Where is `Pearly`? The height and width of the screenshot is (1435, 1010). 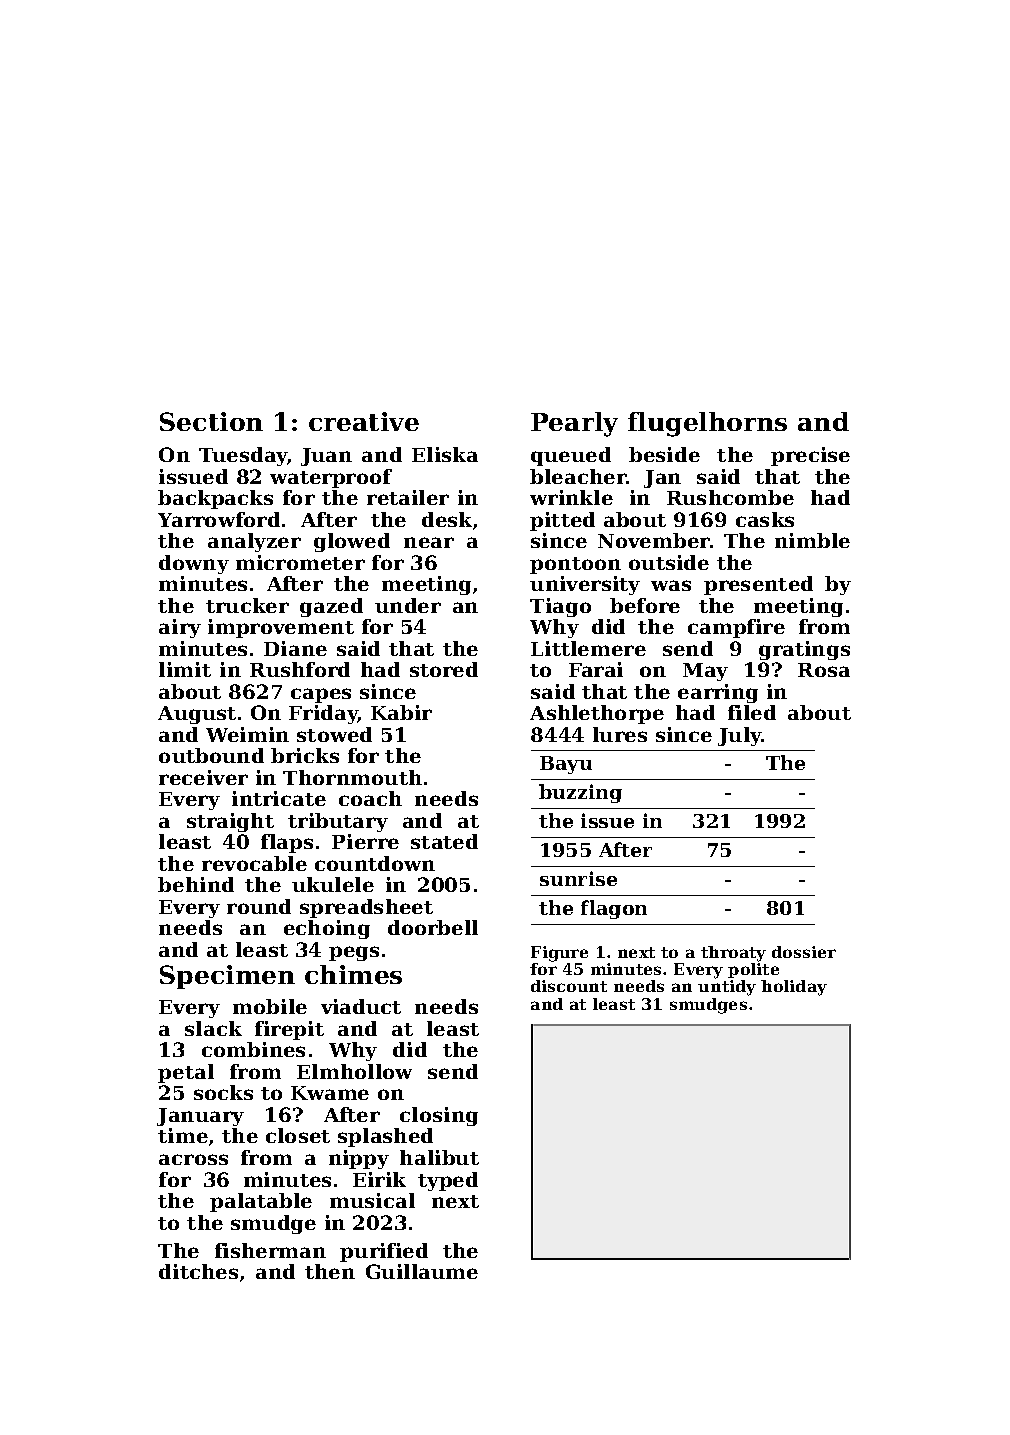 Pearly is located at coordinates (574, 424).
